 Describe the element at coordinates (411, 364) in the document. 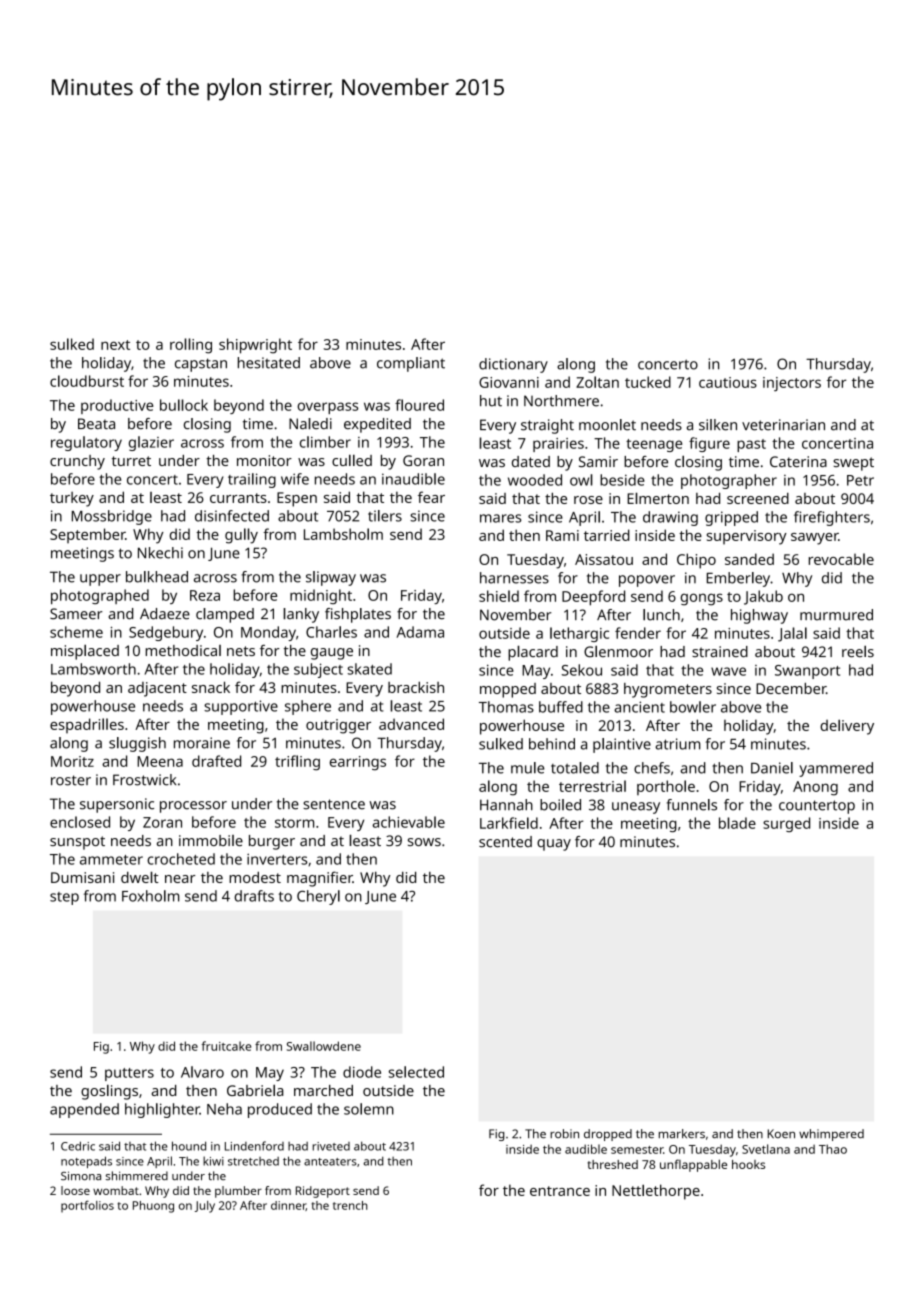

I see `compliant` at that location.
